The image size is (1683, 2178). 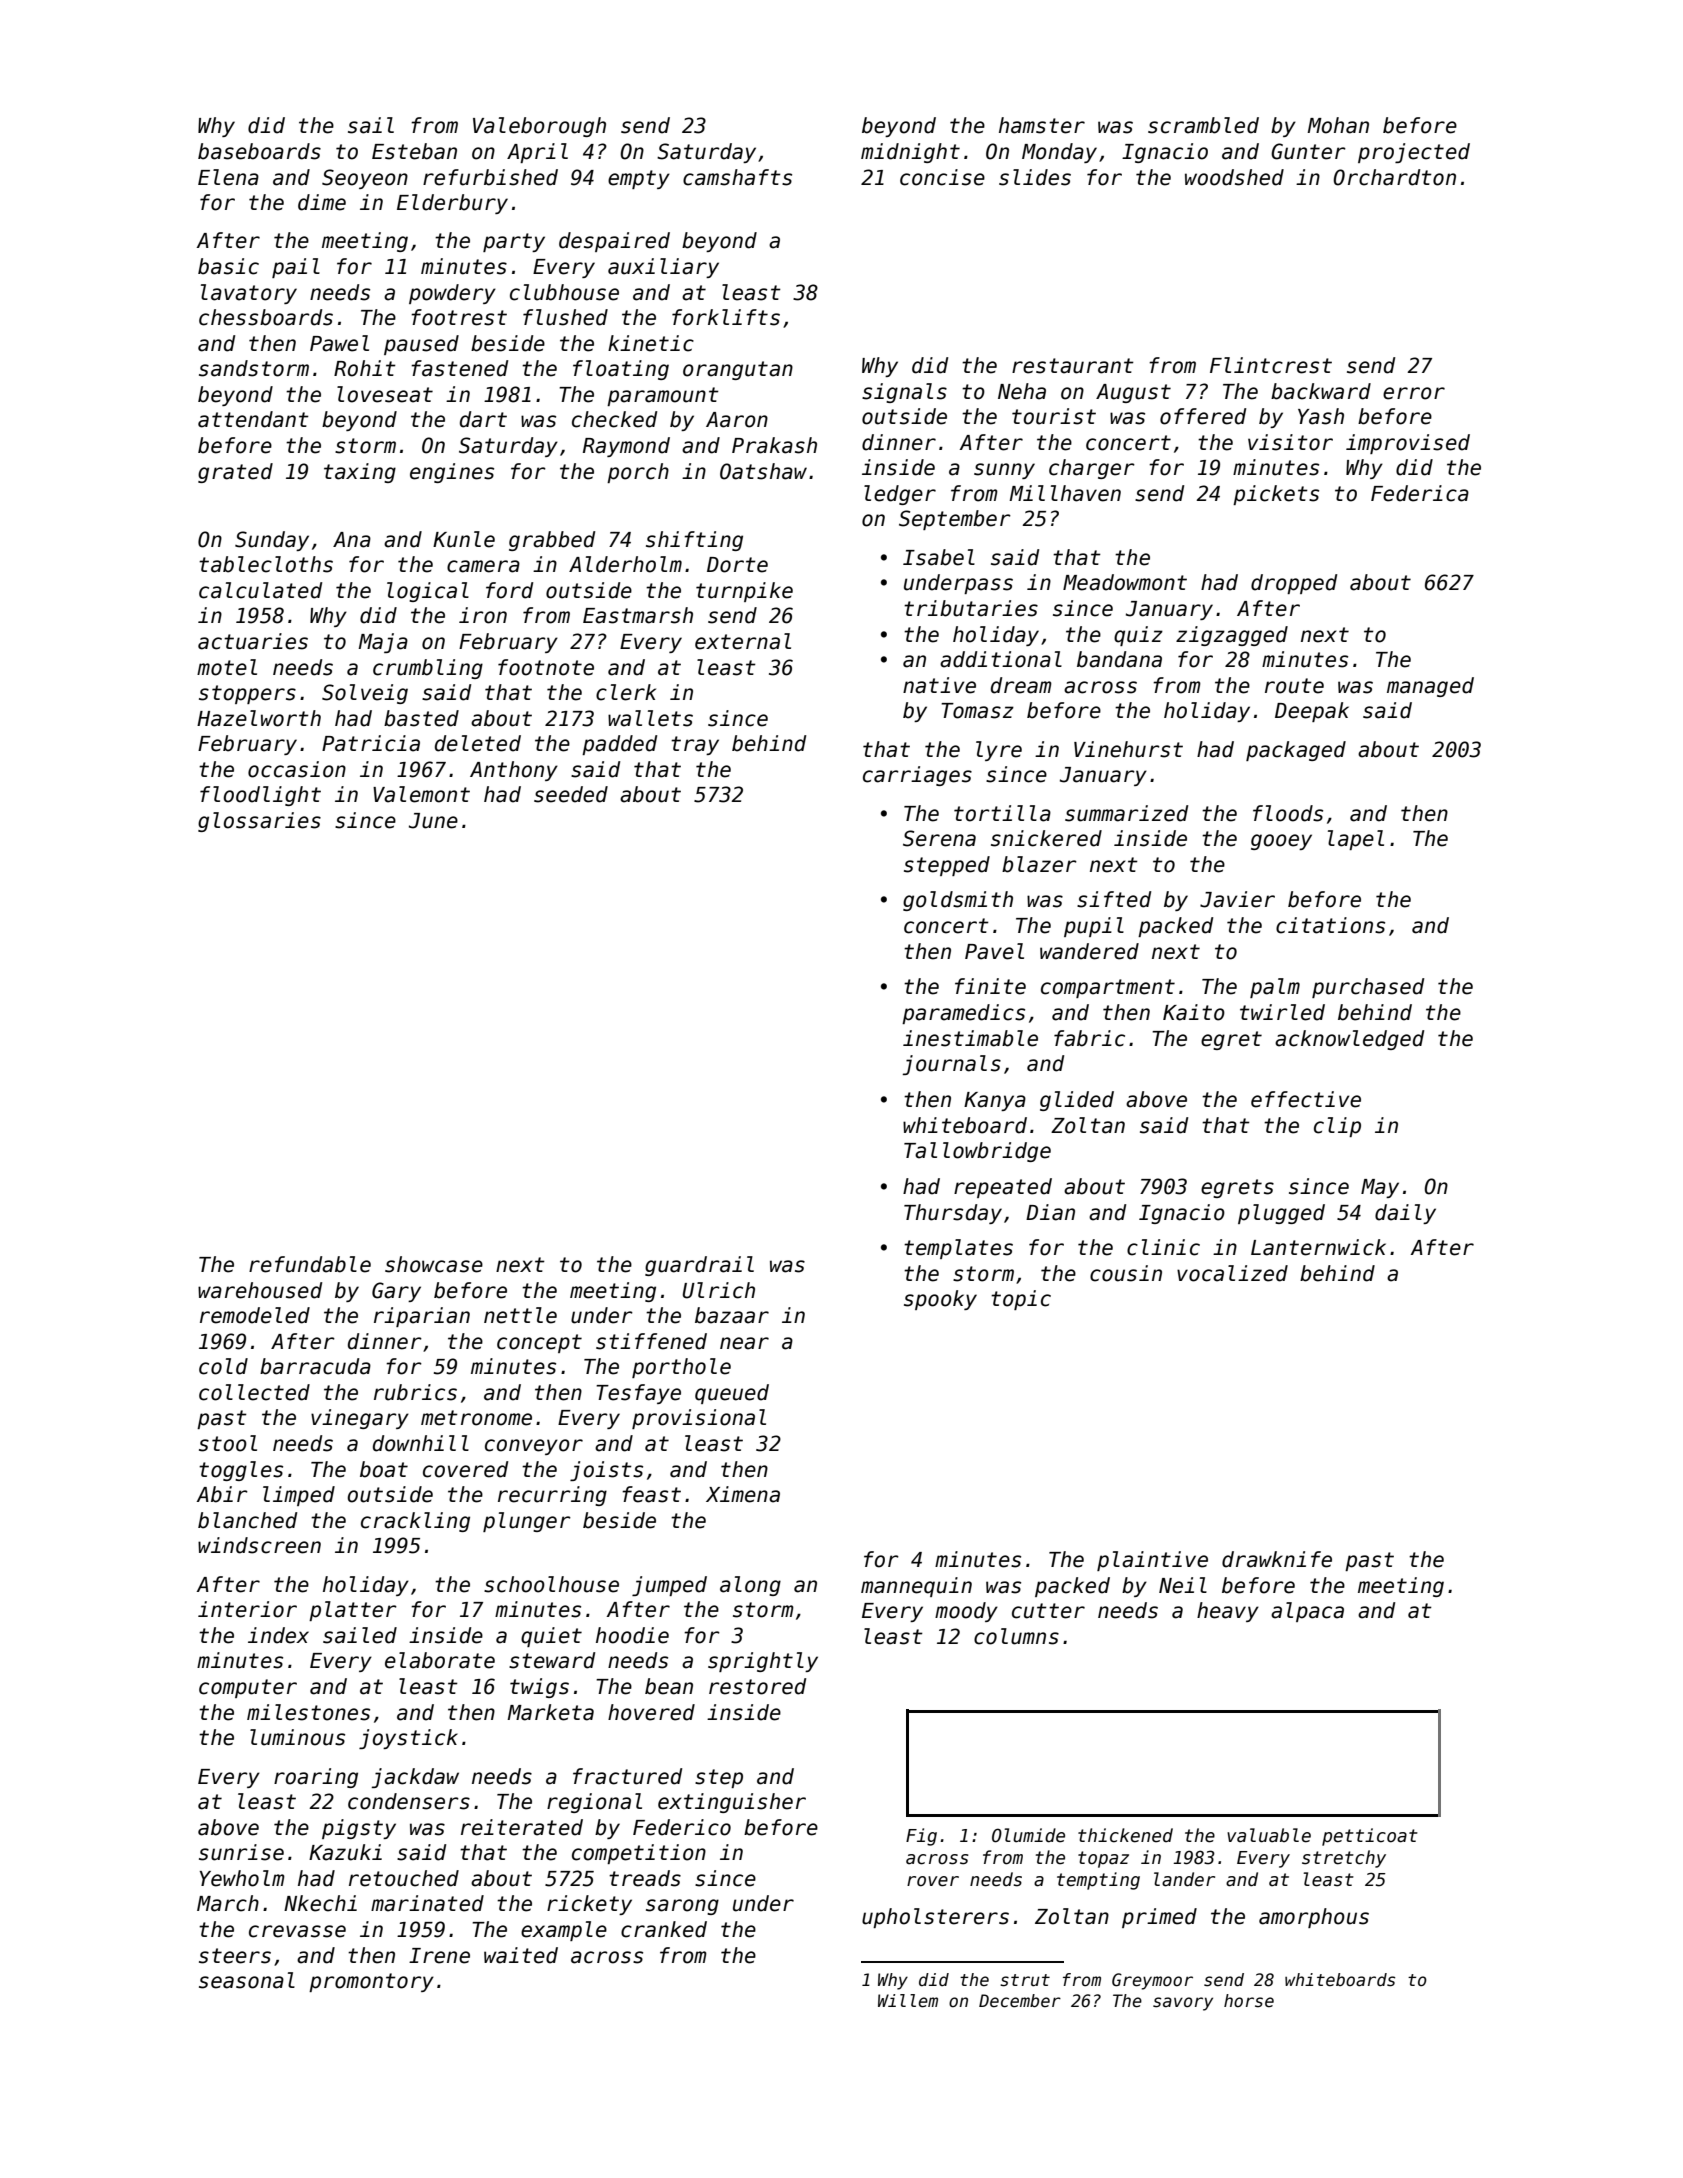 I want to click on sarong, so click(x=682, y=1907).
